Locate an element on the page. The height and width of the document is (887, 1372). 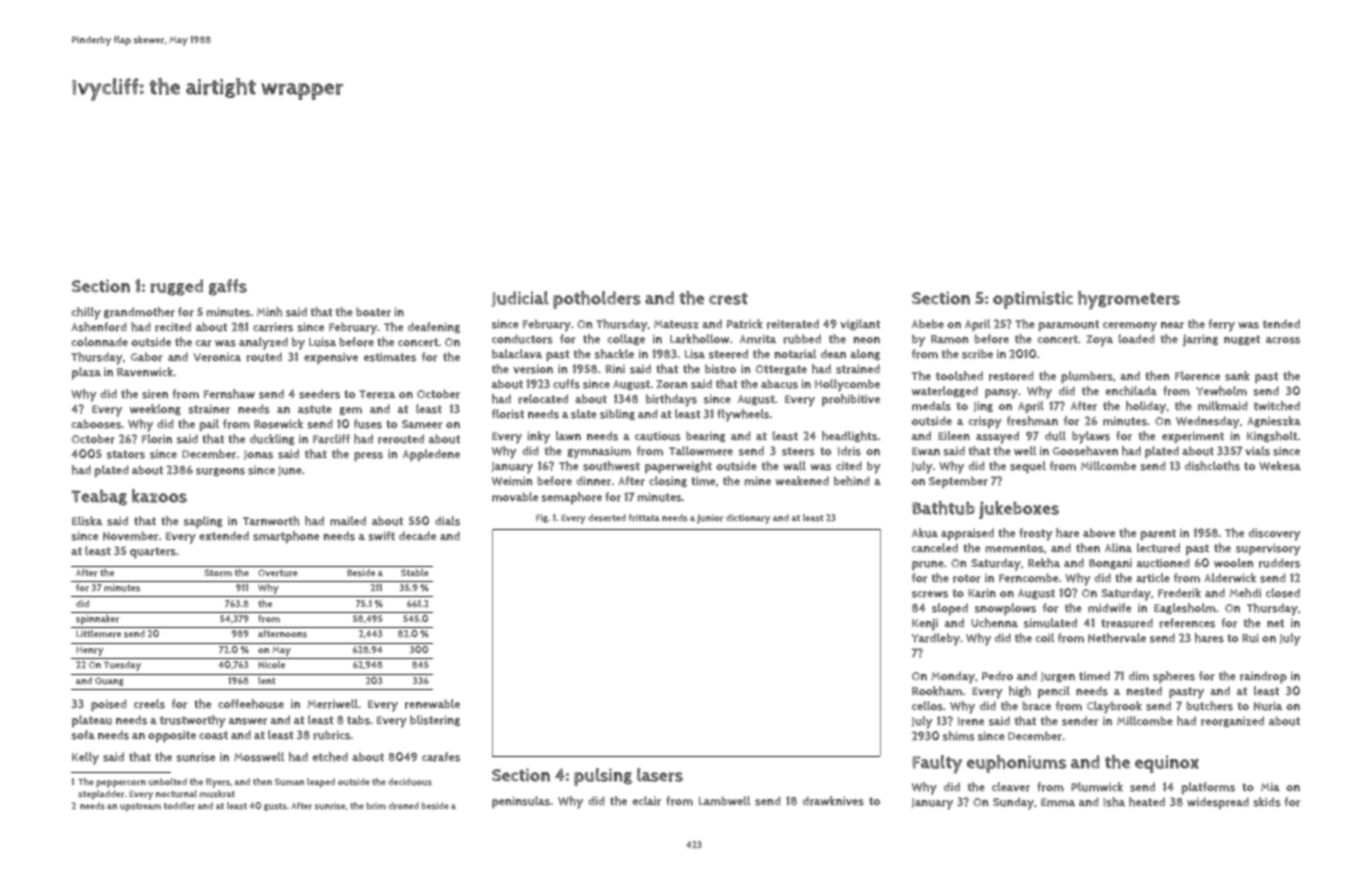
chilly is located at coordinates (86, 313).
